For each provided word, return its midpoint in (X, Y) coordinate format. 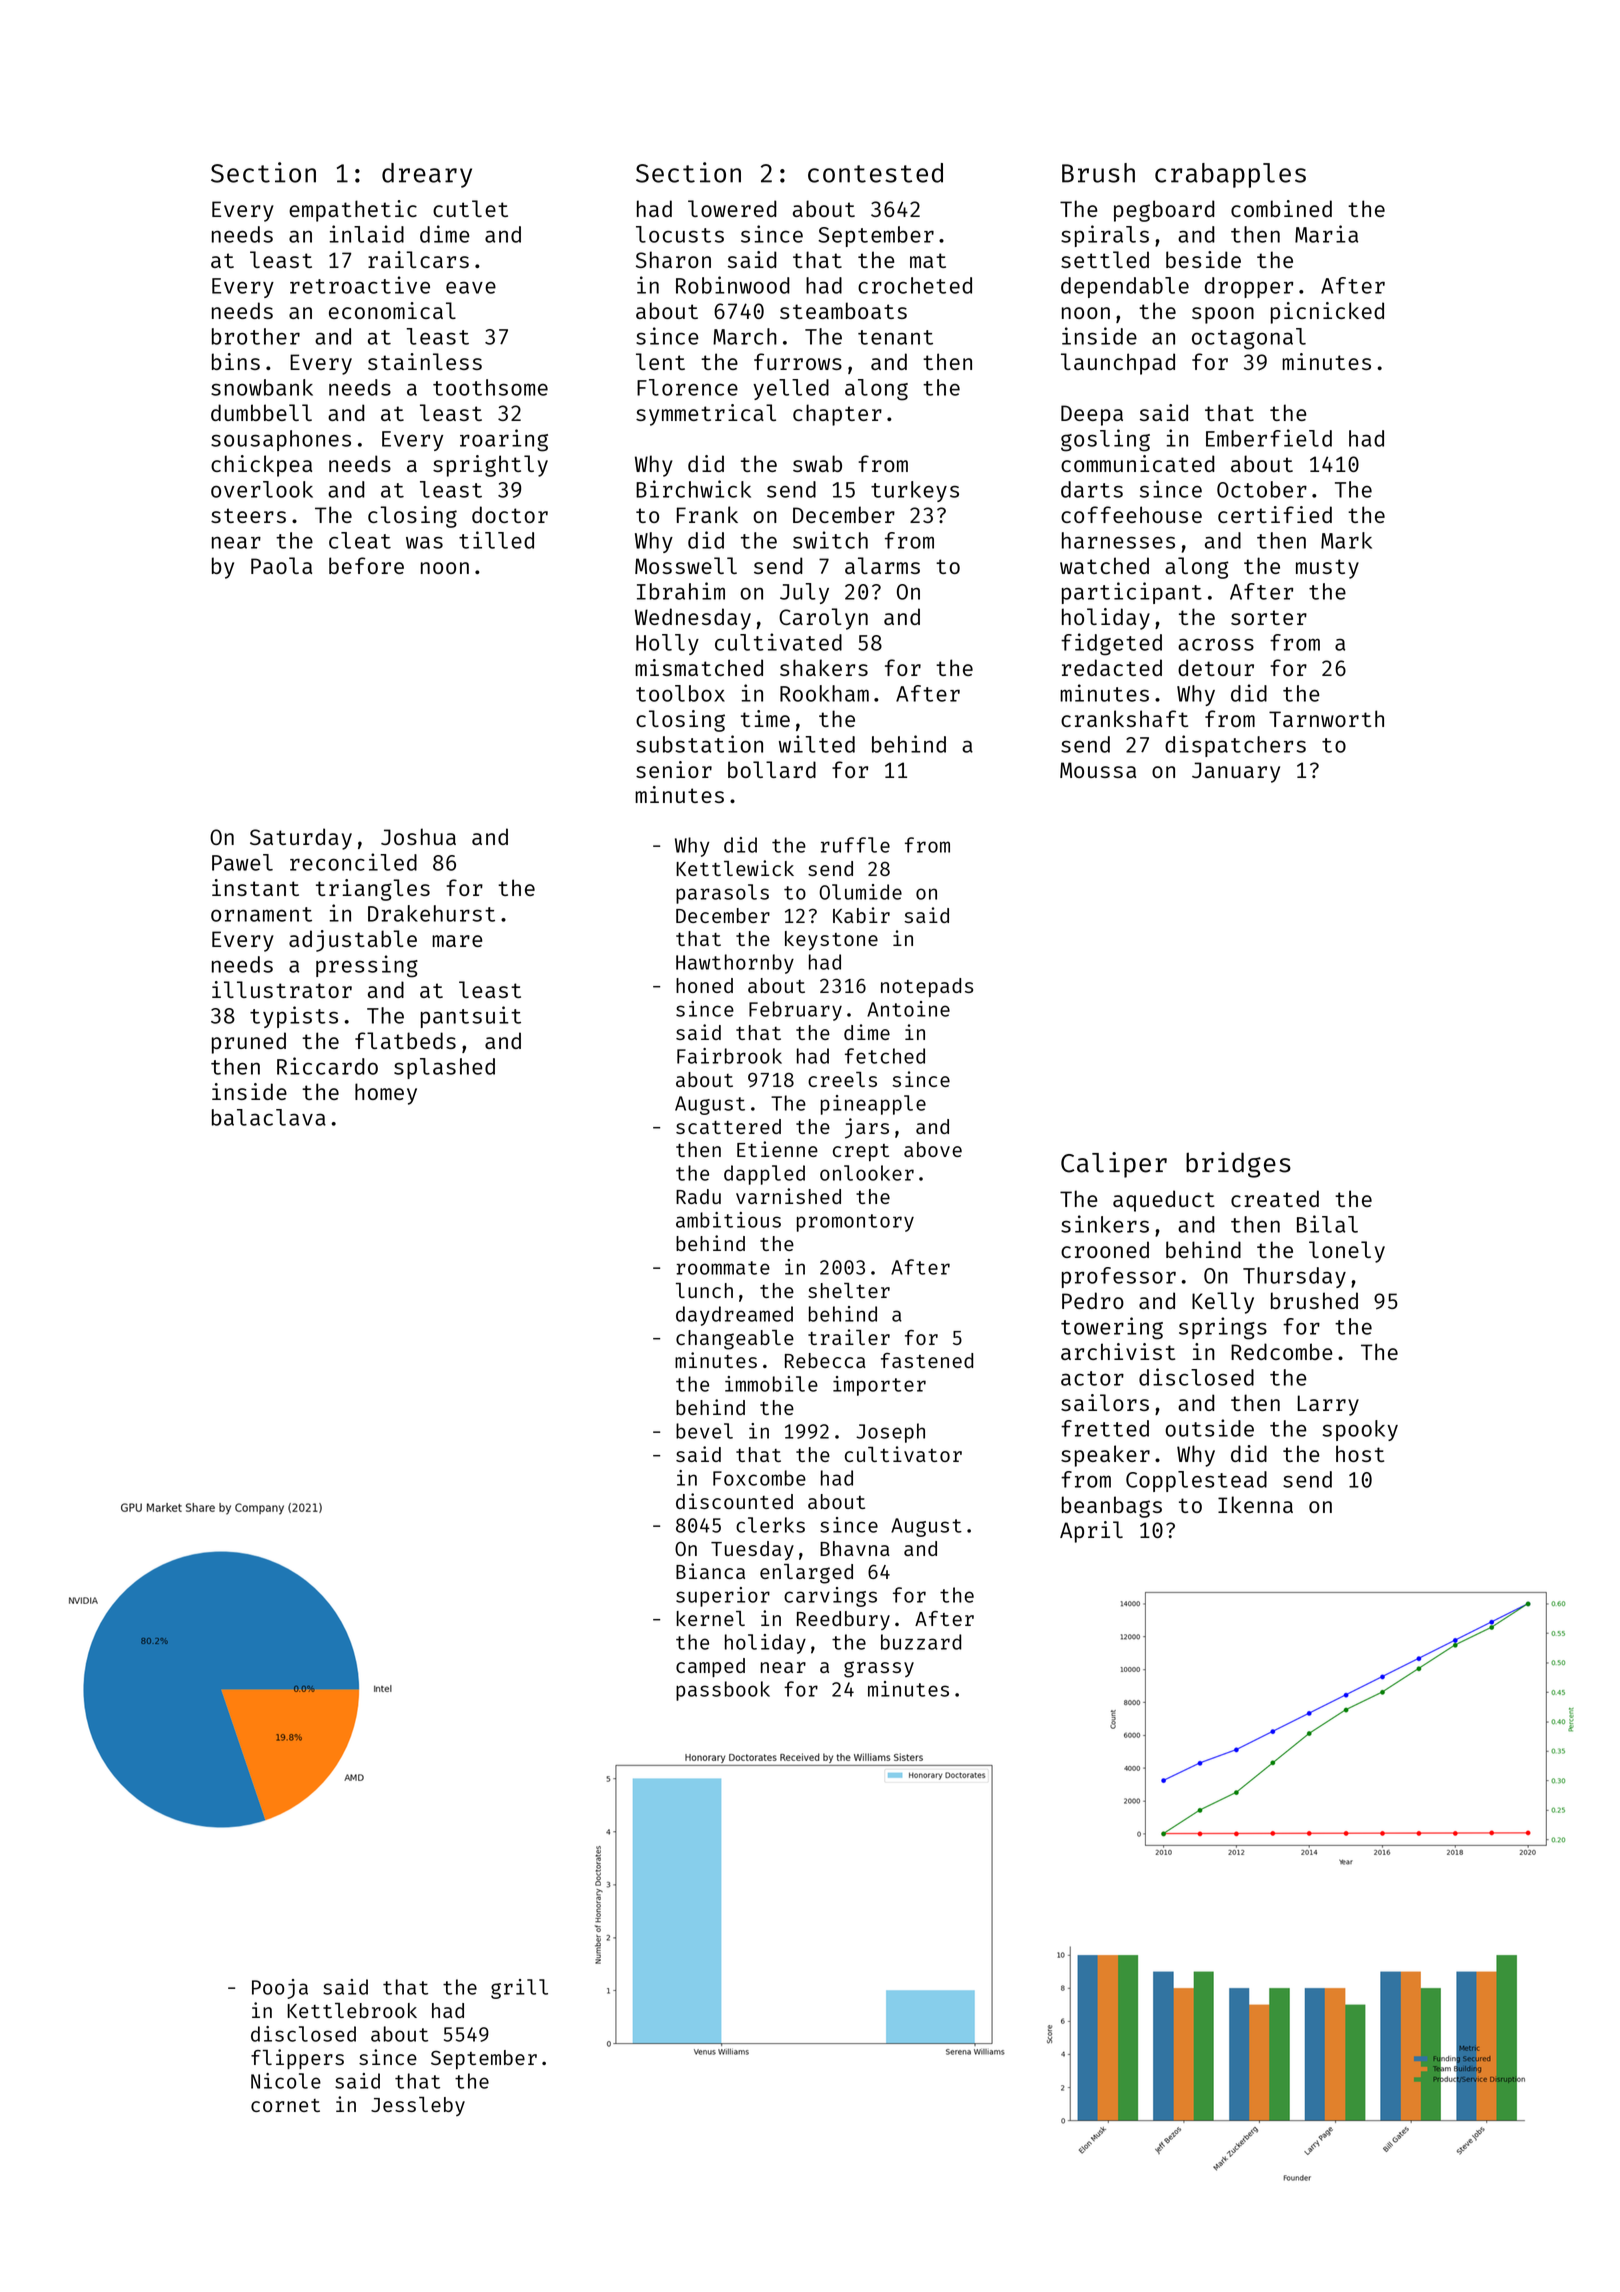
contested (875, 173)
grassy (879, 1669)
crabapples (1230, 175)
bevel (704, 1431)
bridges (1238, 1165)
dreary (427, 175)
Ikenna (1255, 1504)
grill (519, 1989)
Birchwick (693, 489)
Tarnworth (1326, 718)
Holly (667, 644)
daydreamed (734, 1316)
